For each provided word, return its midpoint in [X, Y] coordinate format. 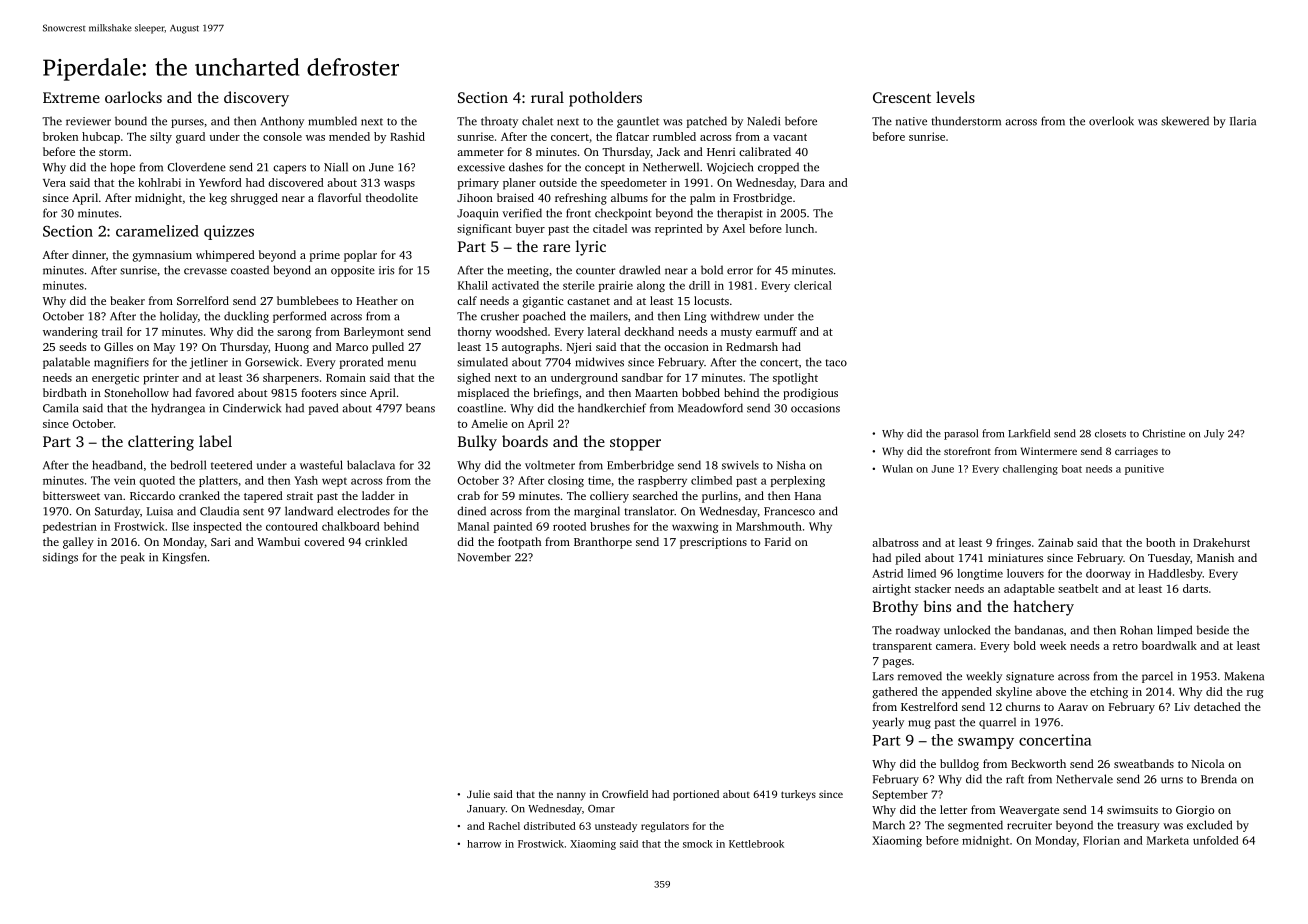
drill [699, 285]
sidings [60, 558]
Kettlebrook [756, 844]
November [484, 557]
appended [967, 693]
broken [60, 136]
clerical [813, 285]
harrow [484, 844]
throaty [499, 122]
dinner [89, 254]
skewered [1185, 121]
